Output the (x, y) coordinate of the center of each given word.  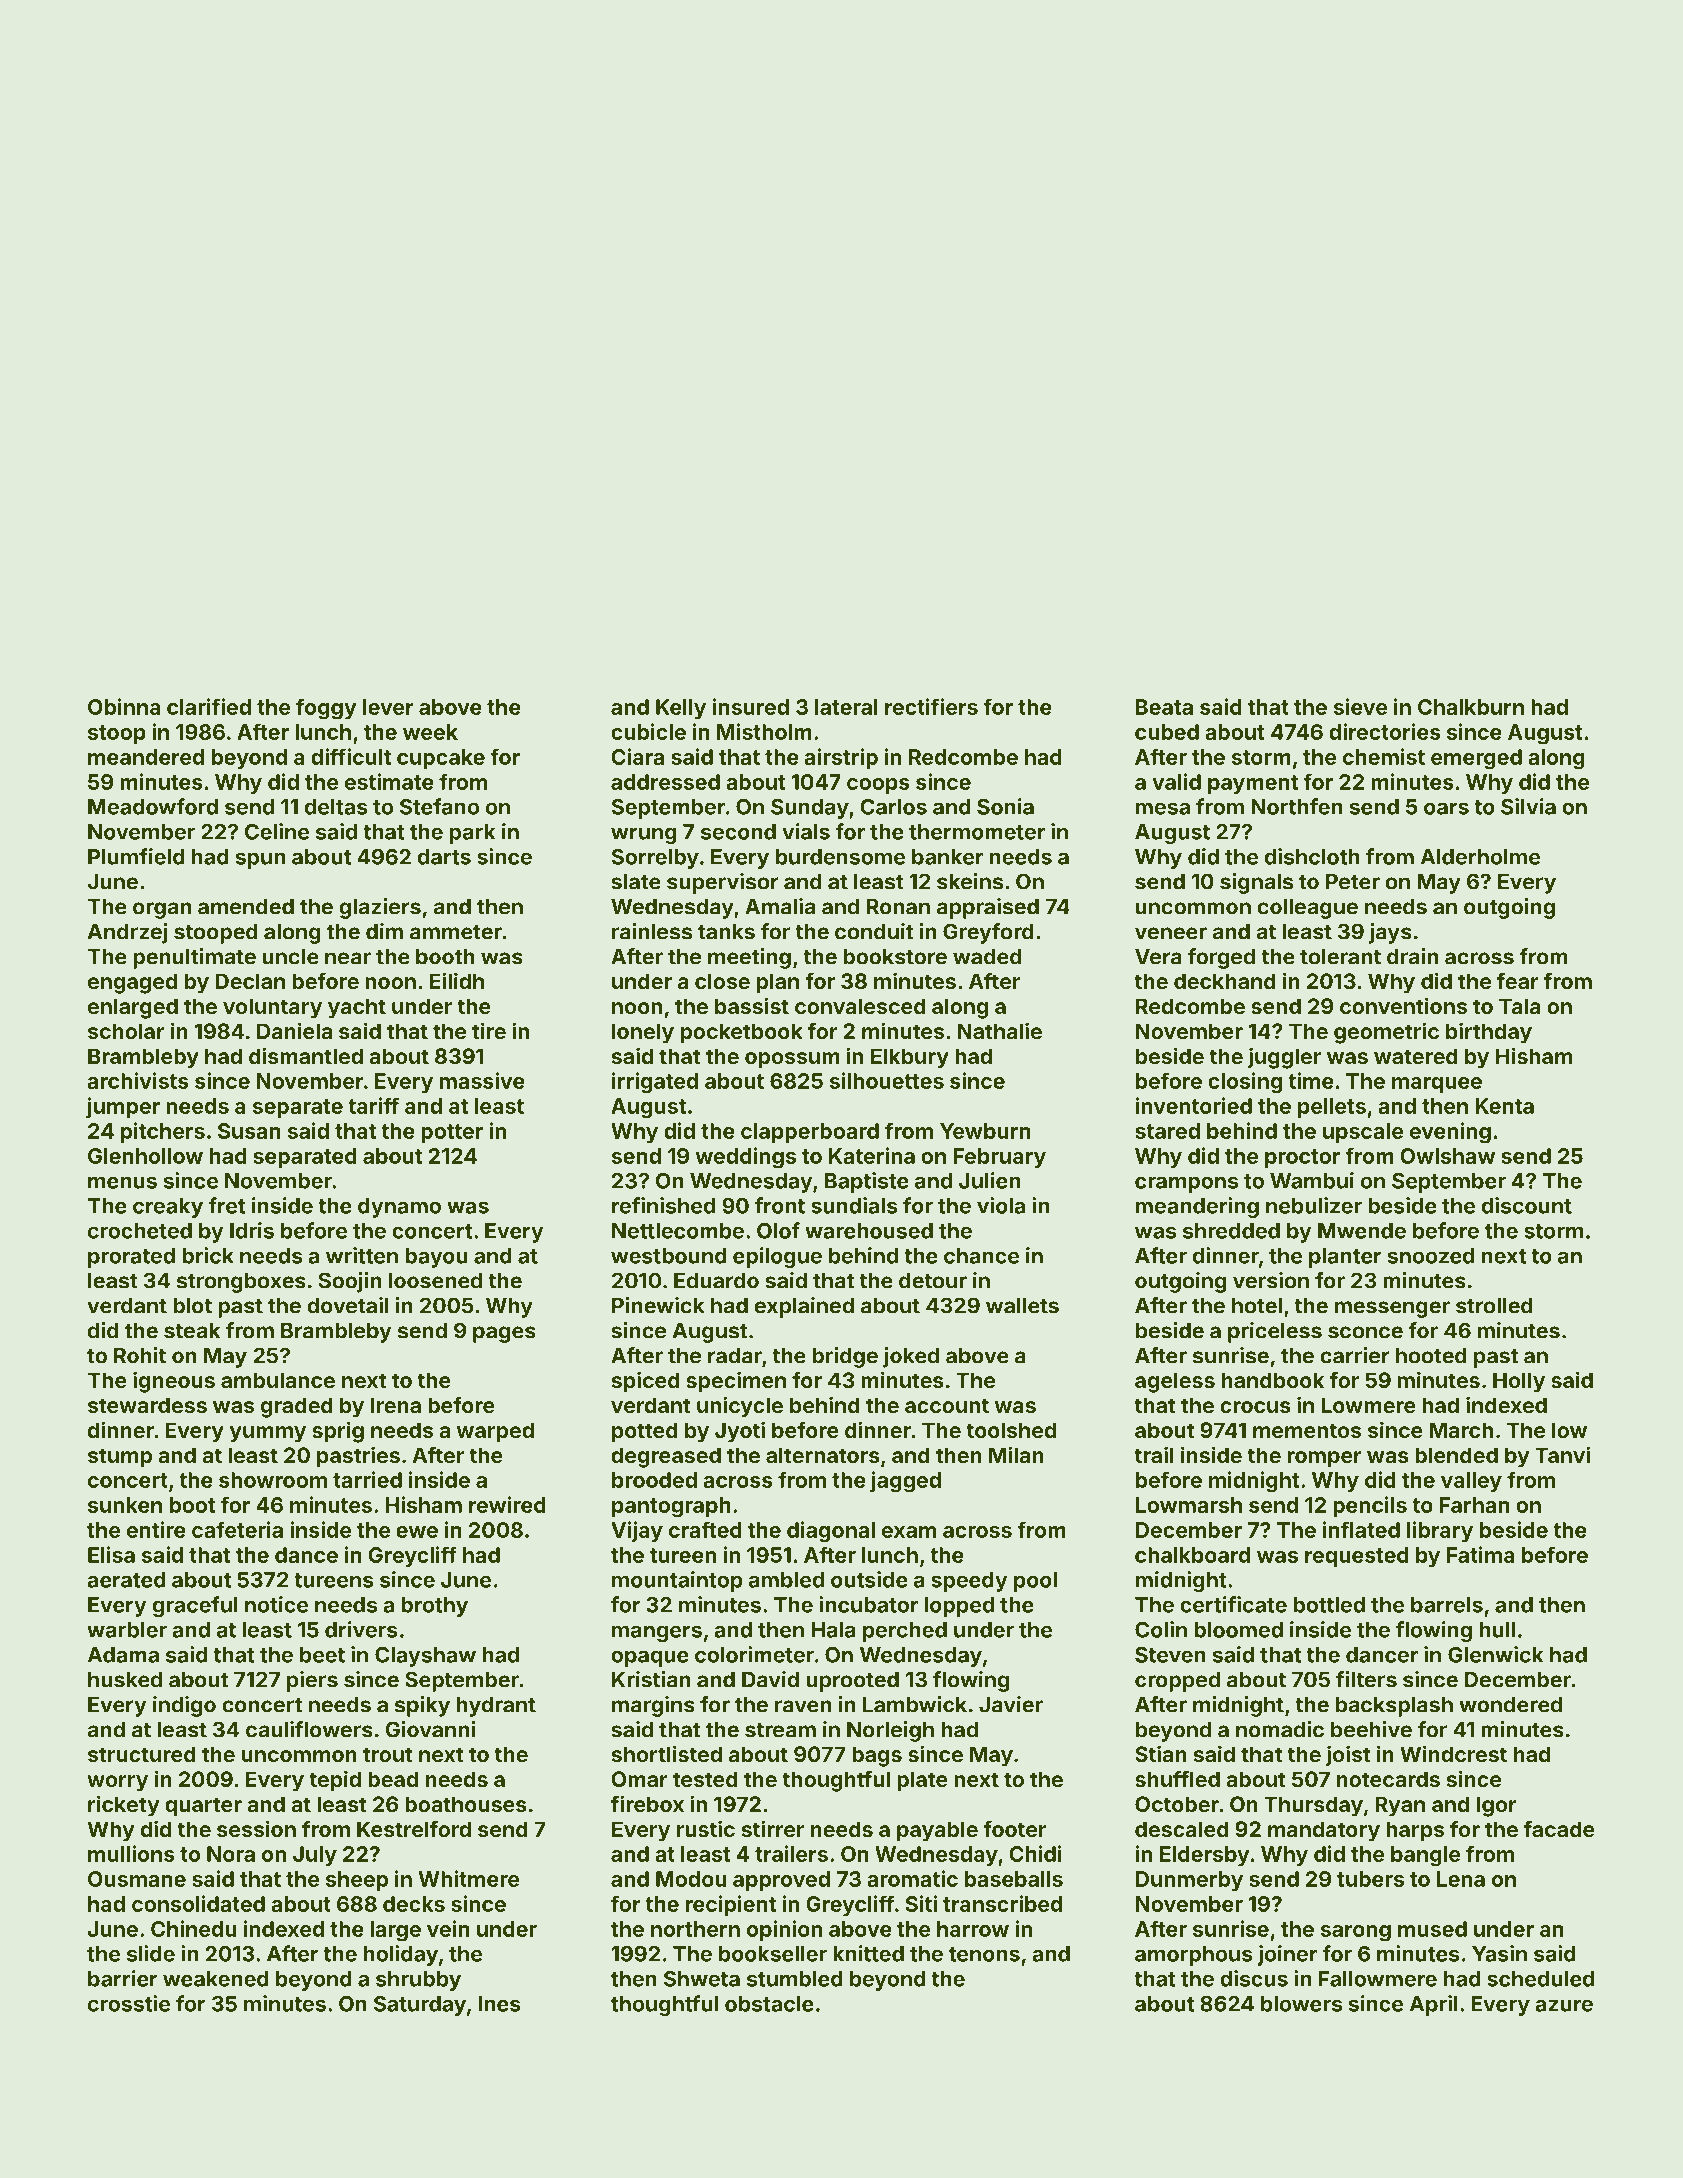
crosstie (129, 2003)
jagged (905, 1482)
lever (388, 707)
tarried (367, 1479)
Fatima (1481, 1554)
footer (1014, 1829)
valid (1176, 781)
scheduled (1540, 1979)
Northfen (1297, 806)
